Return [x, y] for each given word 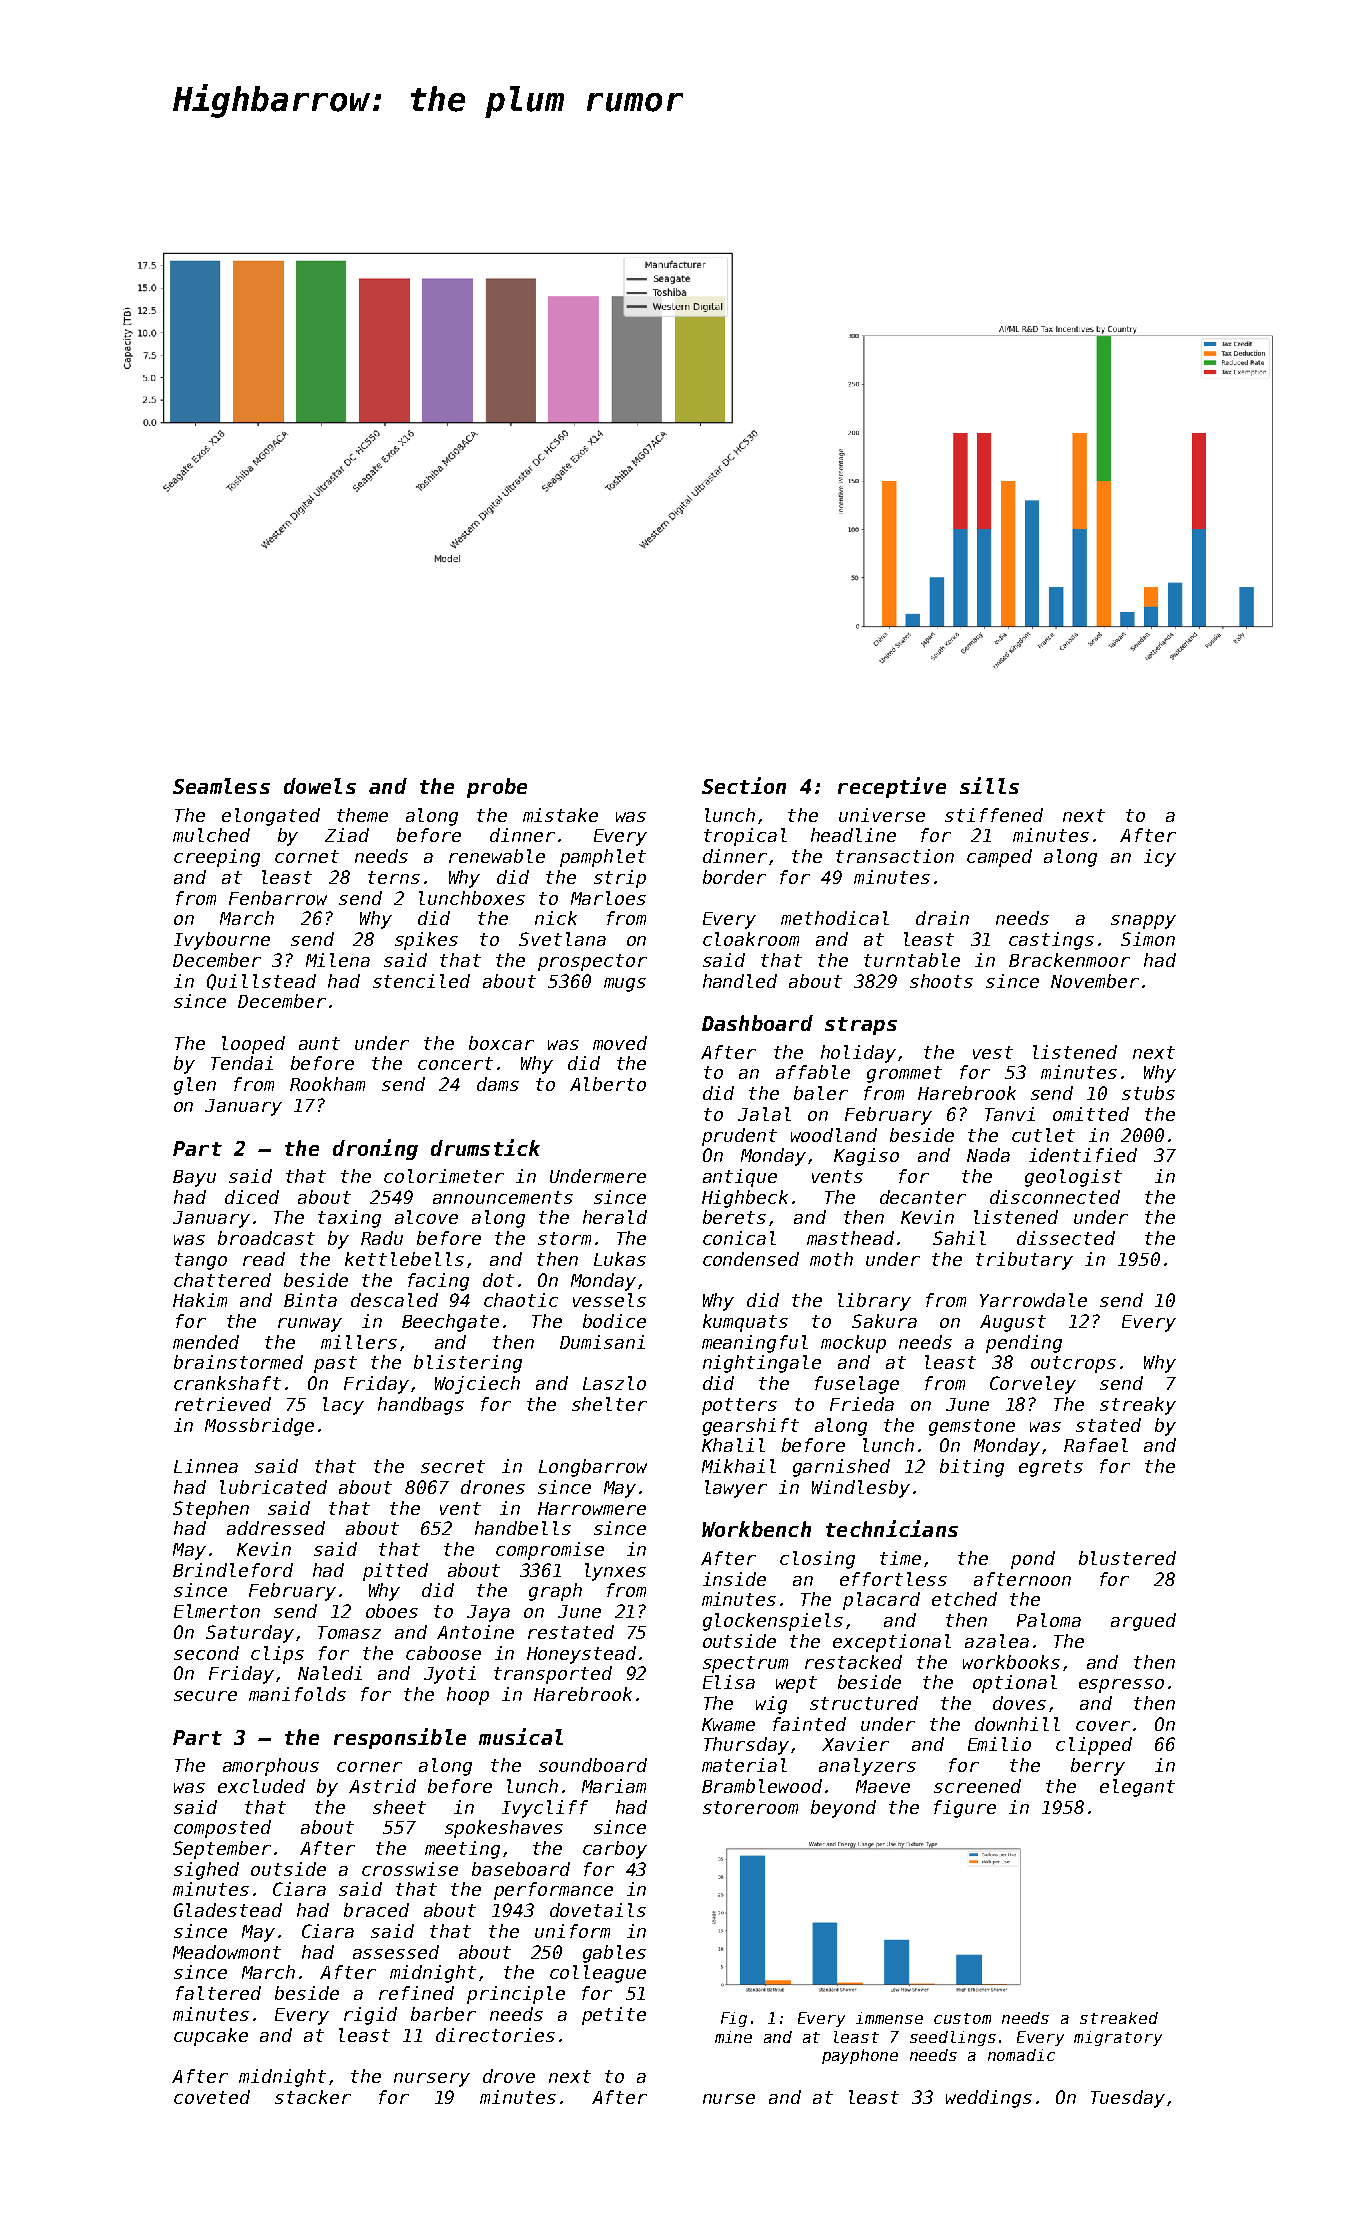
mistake [560, 815]
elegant [1137, 1788]
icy [1160, 858]
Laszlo [614, 1383]
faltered [218, 1993]
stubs [1148, 1093]
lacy [343, 1406]
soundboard [593, 1765]
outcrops [1073, 1364]
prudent [739, 1137]
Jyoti [450, 1675]
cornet [307, 856]
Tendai [242, 1063]
